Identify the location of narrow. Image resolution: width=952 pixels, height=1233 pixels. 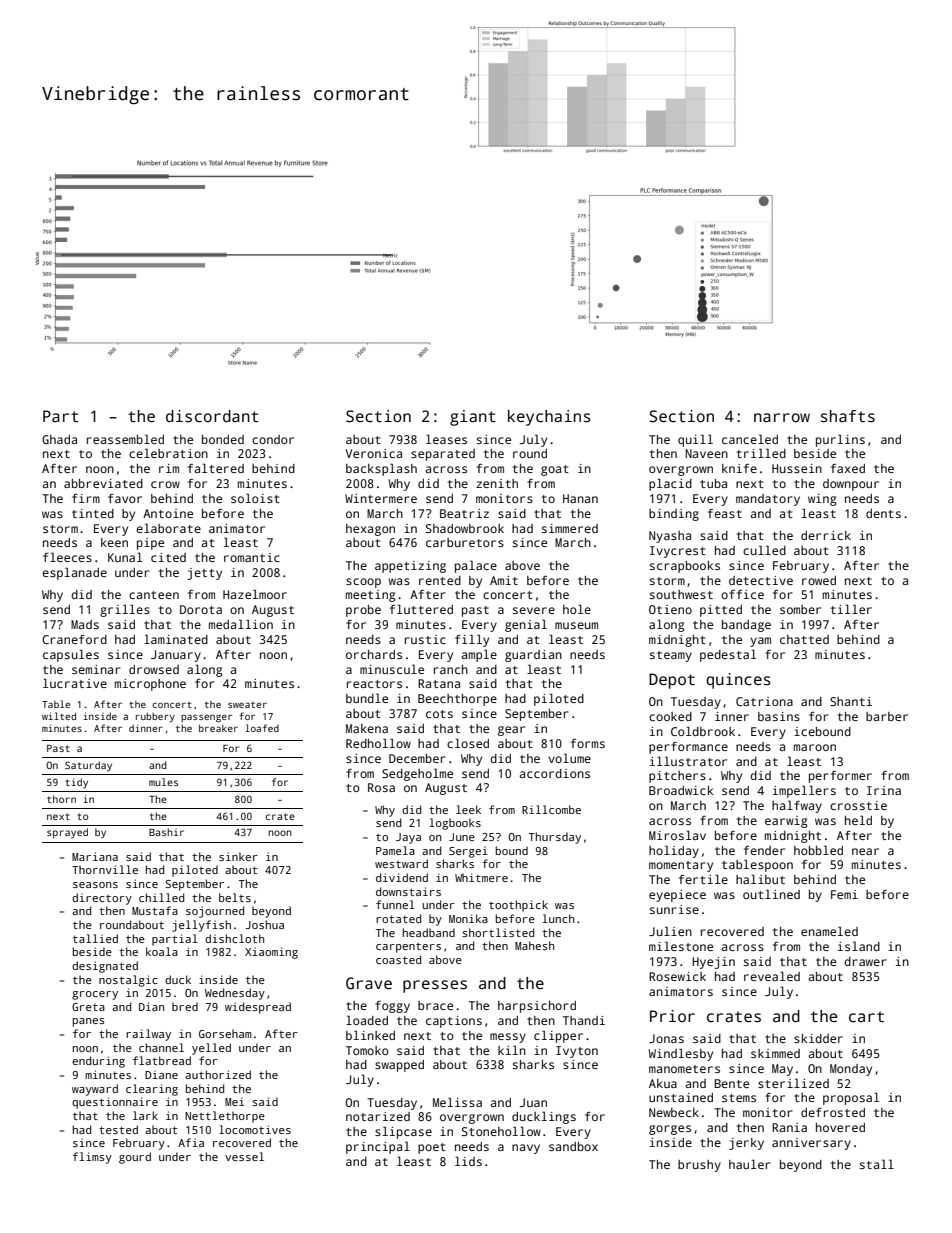
(782, 417).
